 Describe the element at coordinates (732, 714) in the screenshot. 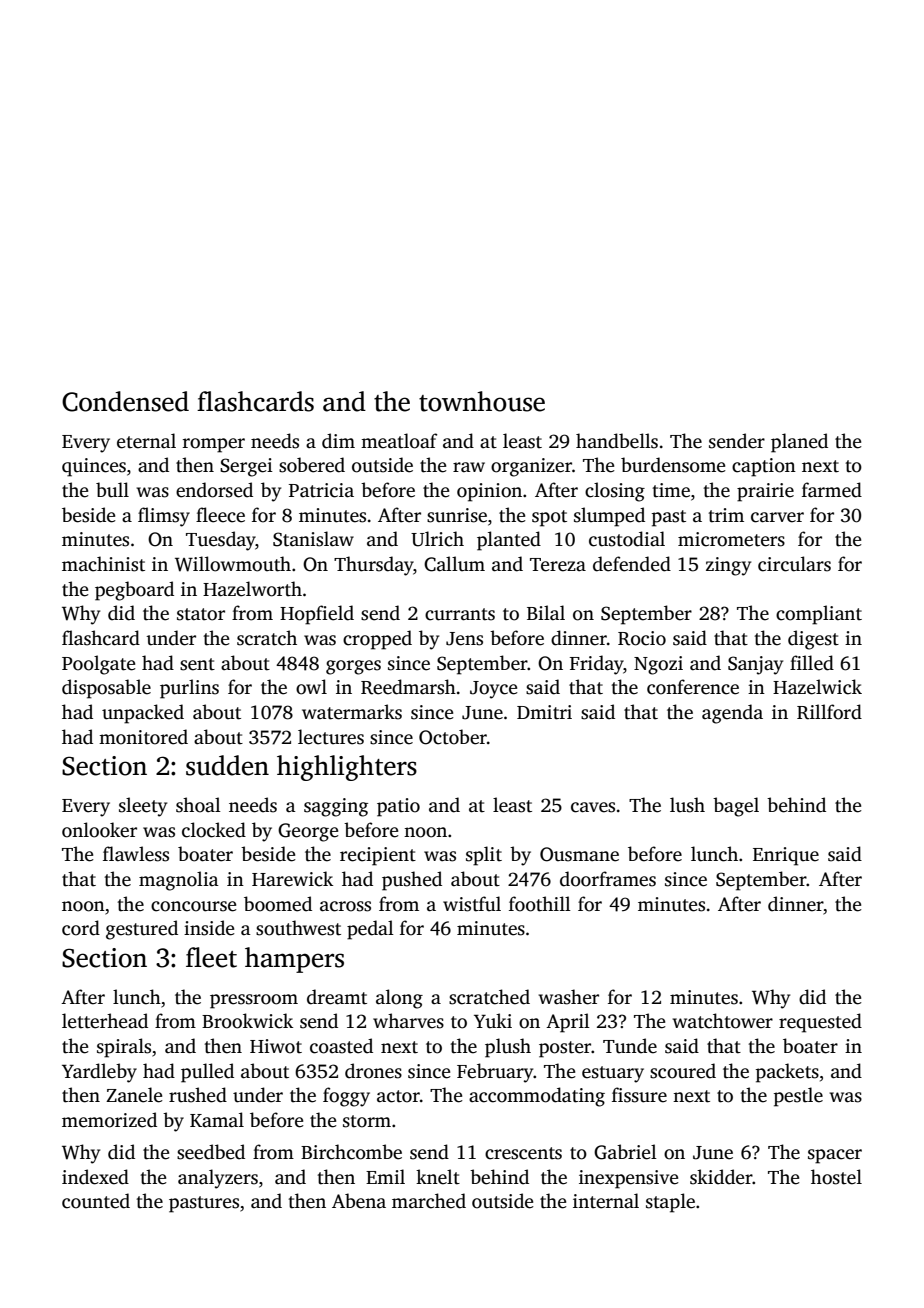

I see `agenda` at that location.
